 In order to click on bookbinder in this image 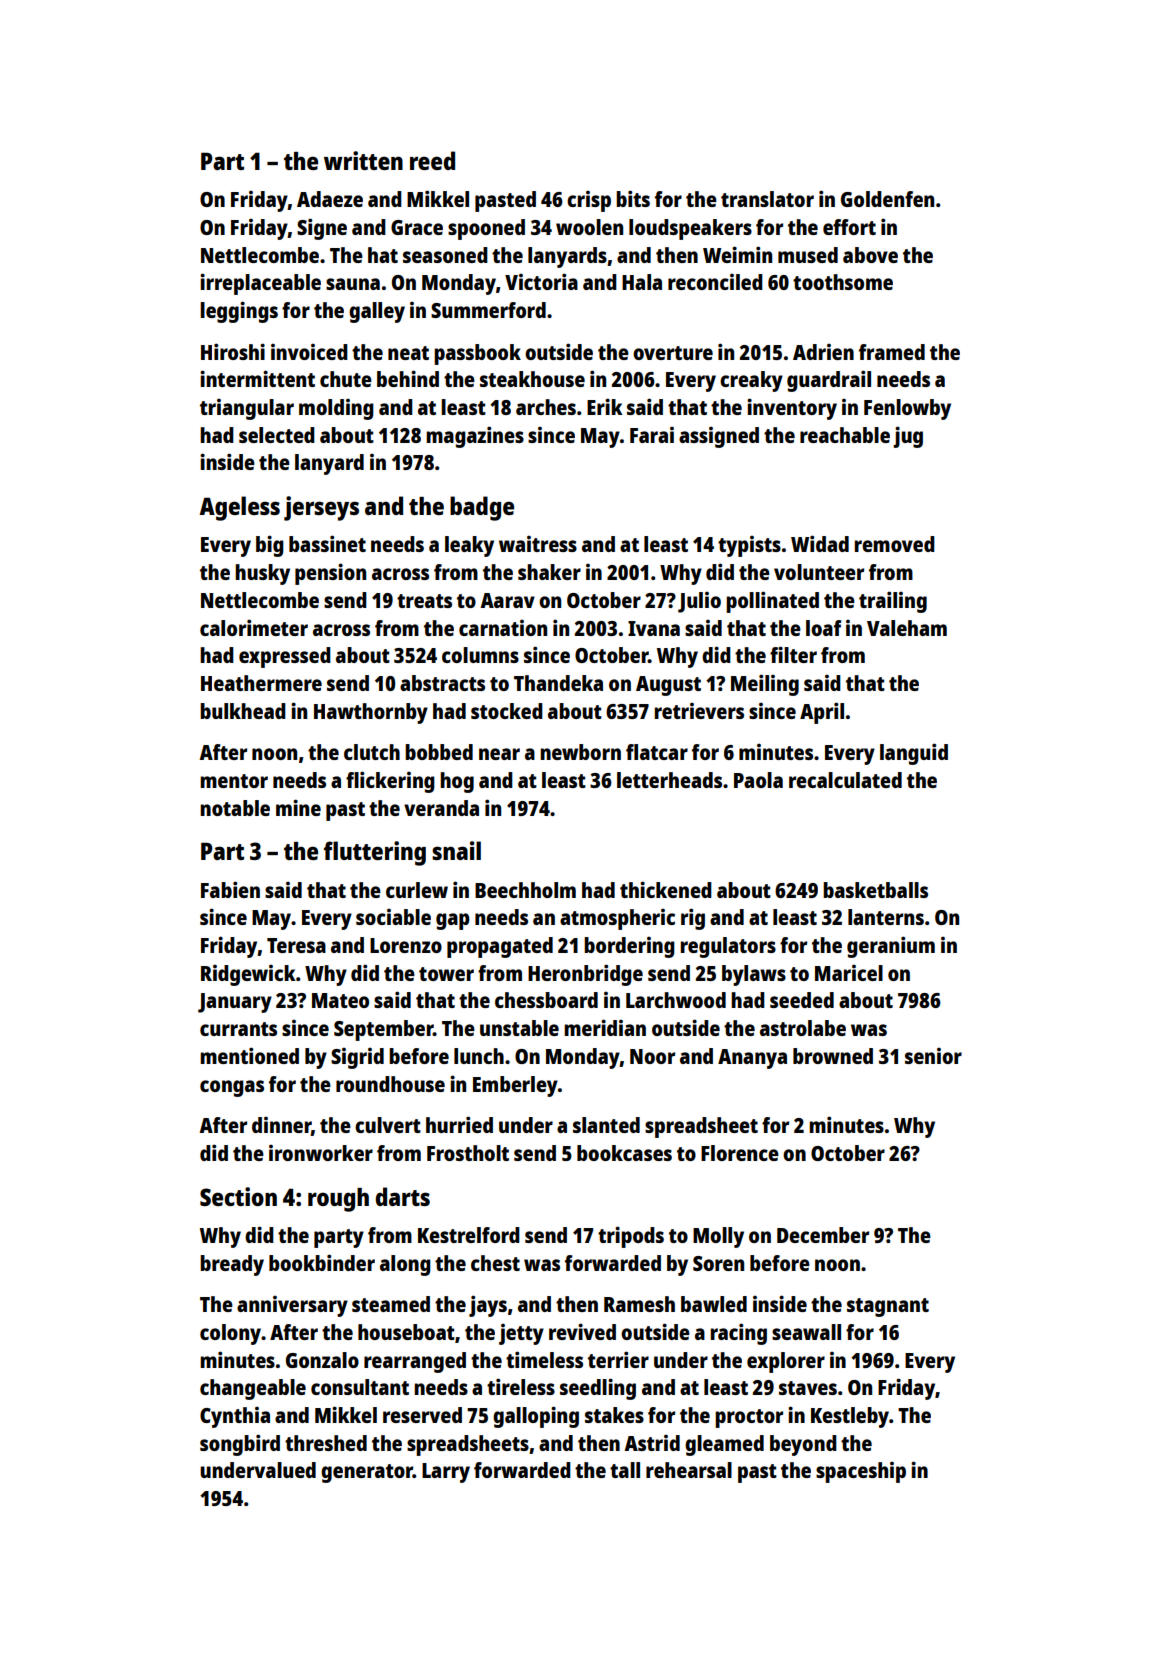, I will do `click(322, 1262)`.
